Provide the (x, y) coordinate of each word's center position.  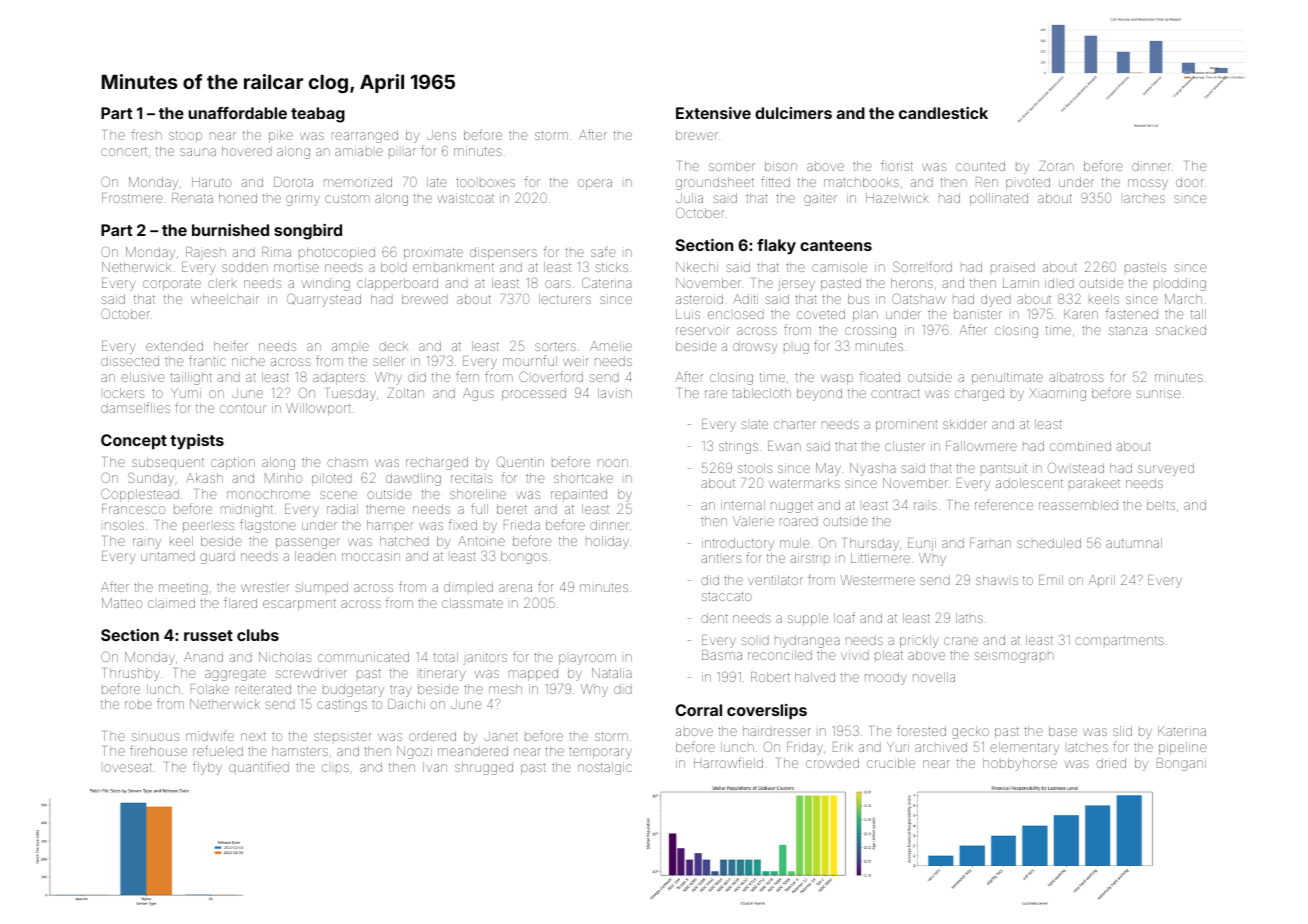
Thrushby (132, 674)
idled (1059, 283)
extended (174, 346)
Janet (501, 736)
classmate (472, 603)
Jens (441, 135)
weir (576, 361)
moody (886, 678)
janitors (485, 658)
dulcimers (793, 113)
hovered (247, 151)
